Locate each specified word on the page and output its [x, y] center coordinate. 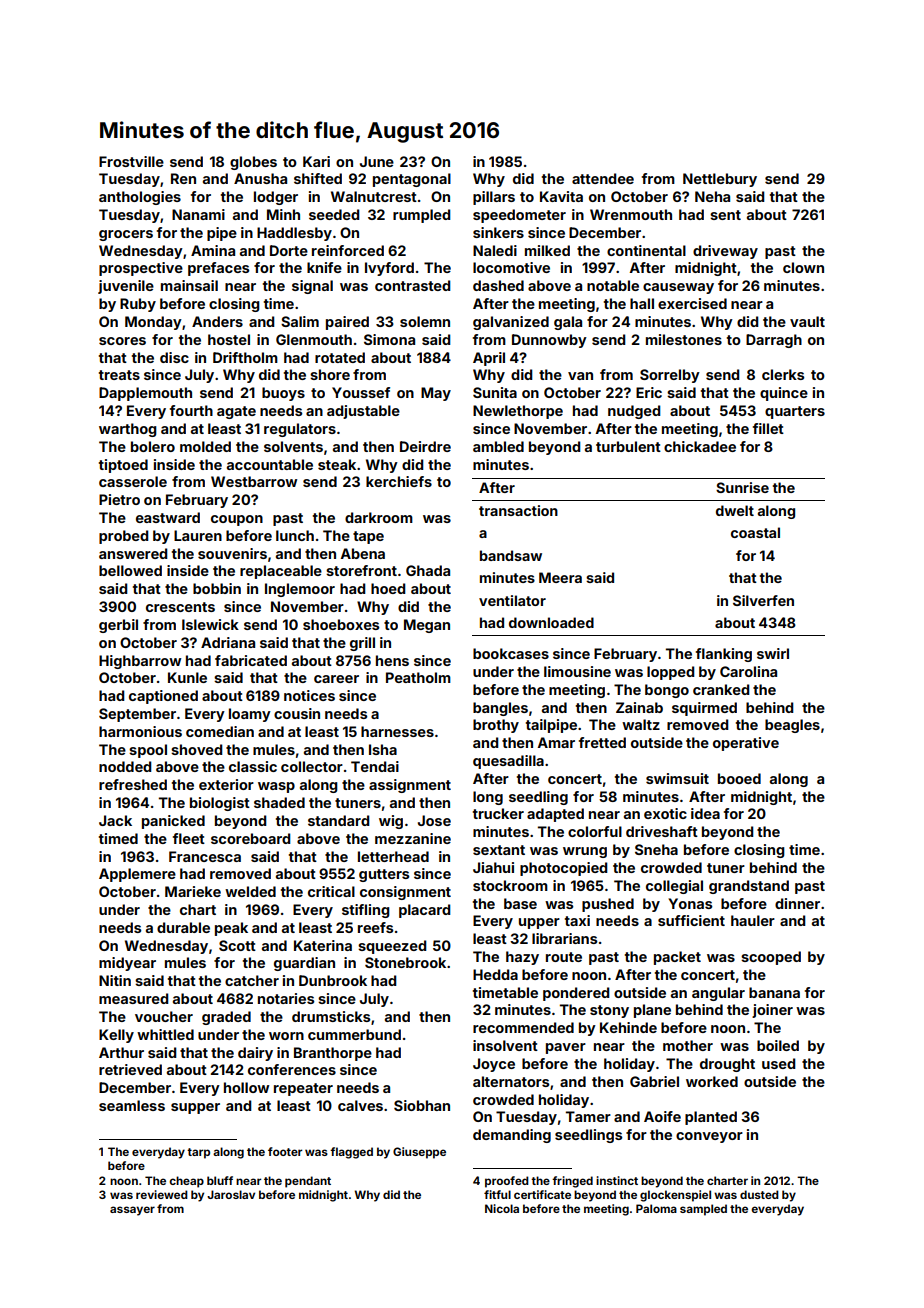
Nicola [502, 1208]
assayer [132, 1211]
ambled [498, 446]
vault [807, 321]
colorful [595, 831]
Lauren [198, 535]
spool [148, 751]
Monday [153, 323]
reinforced [348, 250]
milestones [684, 339]
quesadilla [508, 762]
